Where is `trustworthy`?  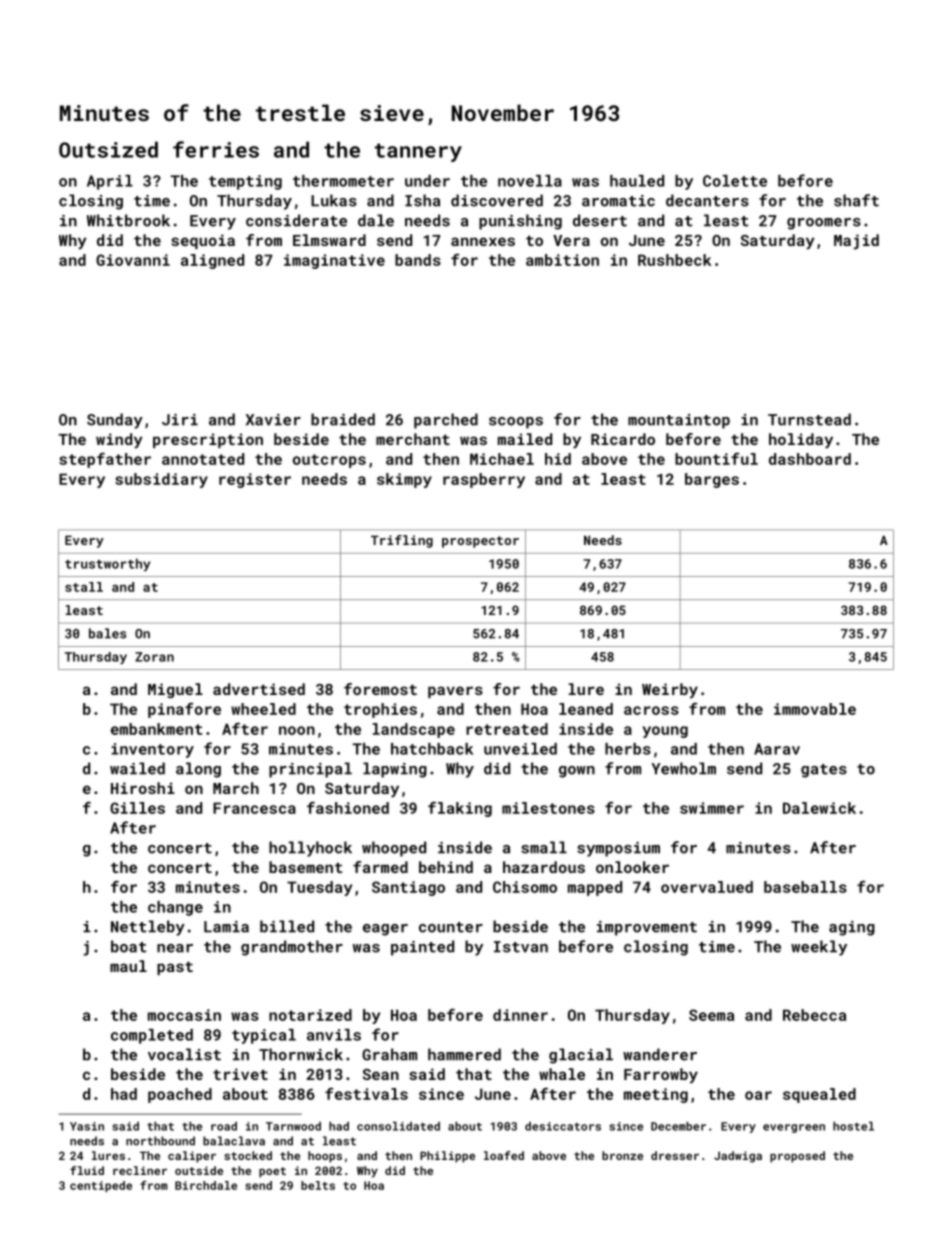 trustworthy is located at coordinates (107, 565).
